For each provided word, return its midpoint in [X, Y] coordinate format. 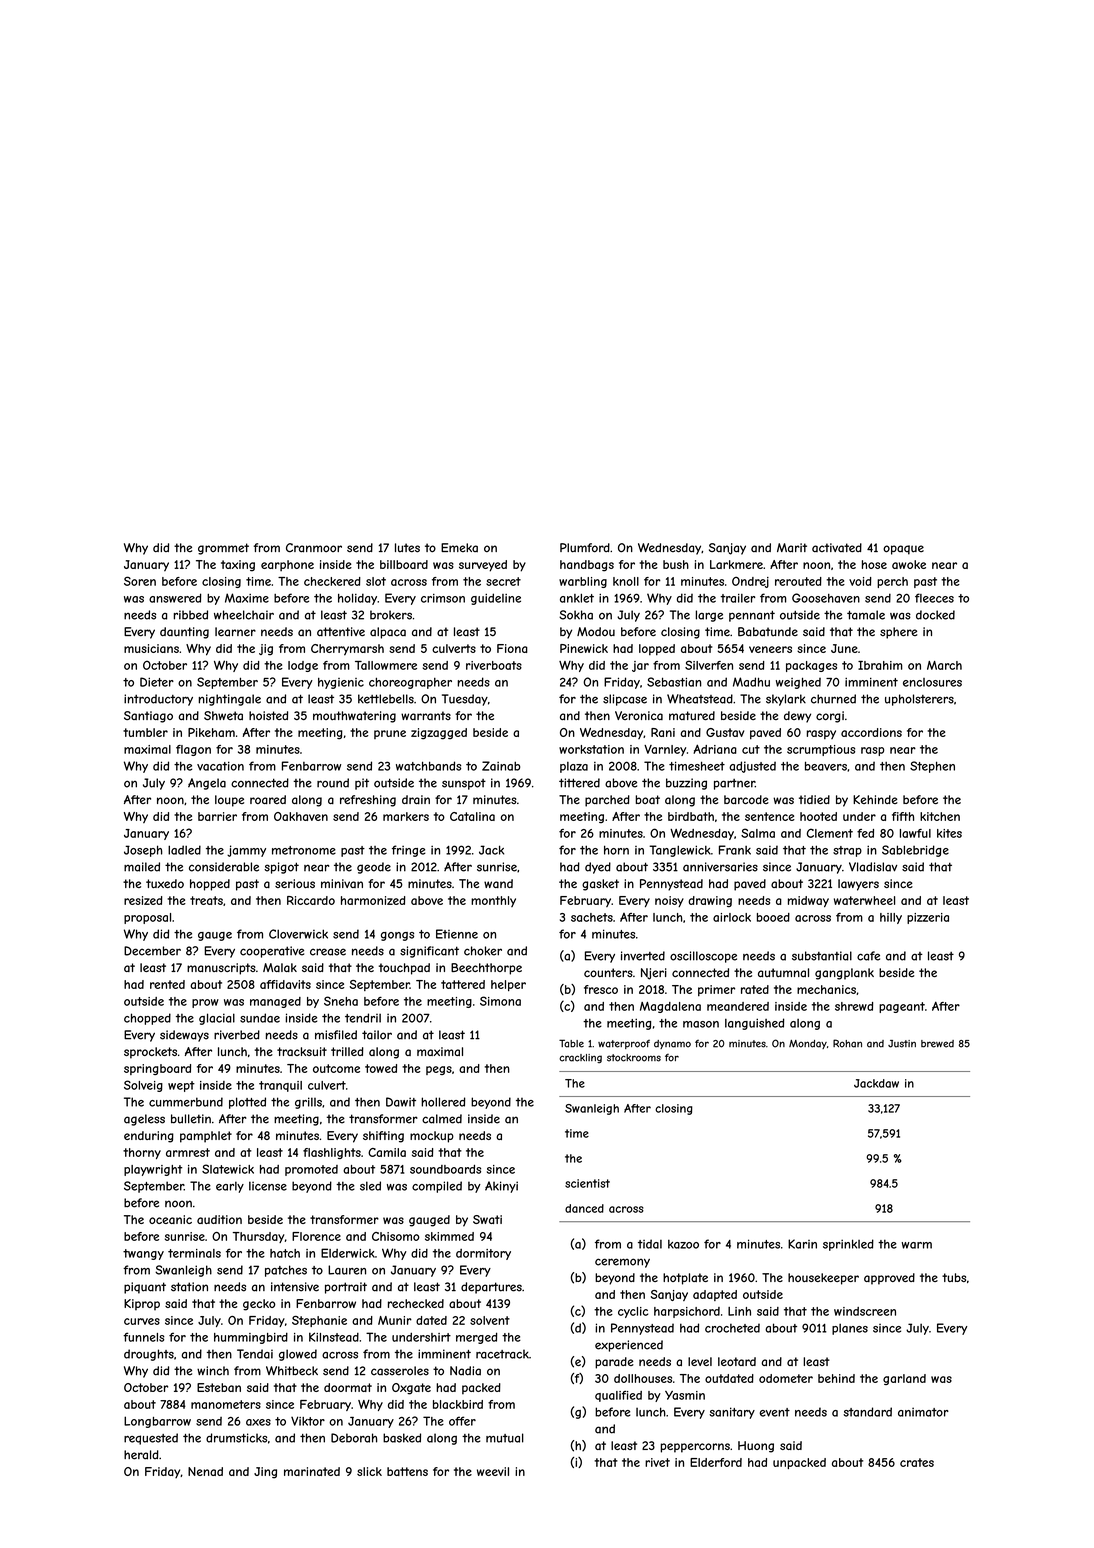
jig [266, 650]
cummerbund [186, 1102]
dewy [797, 717]
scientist [587, 1183]
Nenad [205, 1471]
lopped [657, 650]
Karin [802, 1244]
